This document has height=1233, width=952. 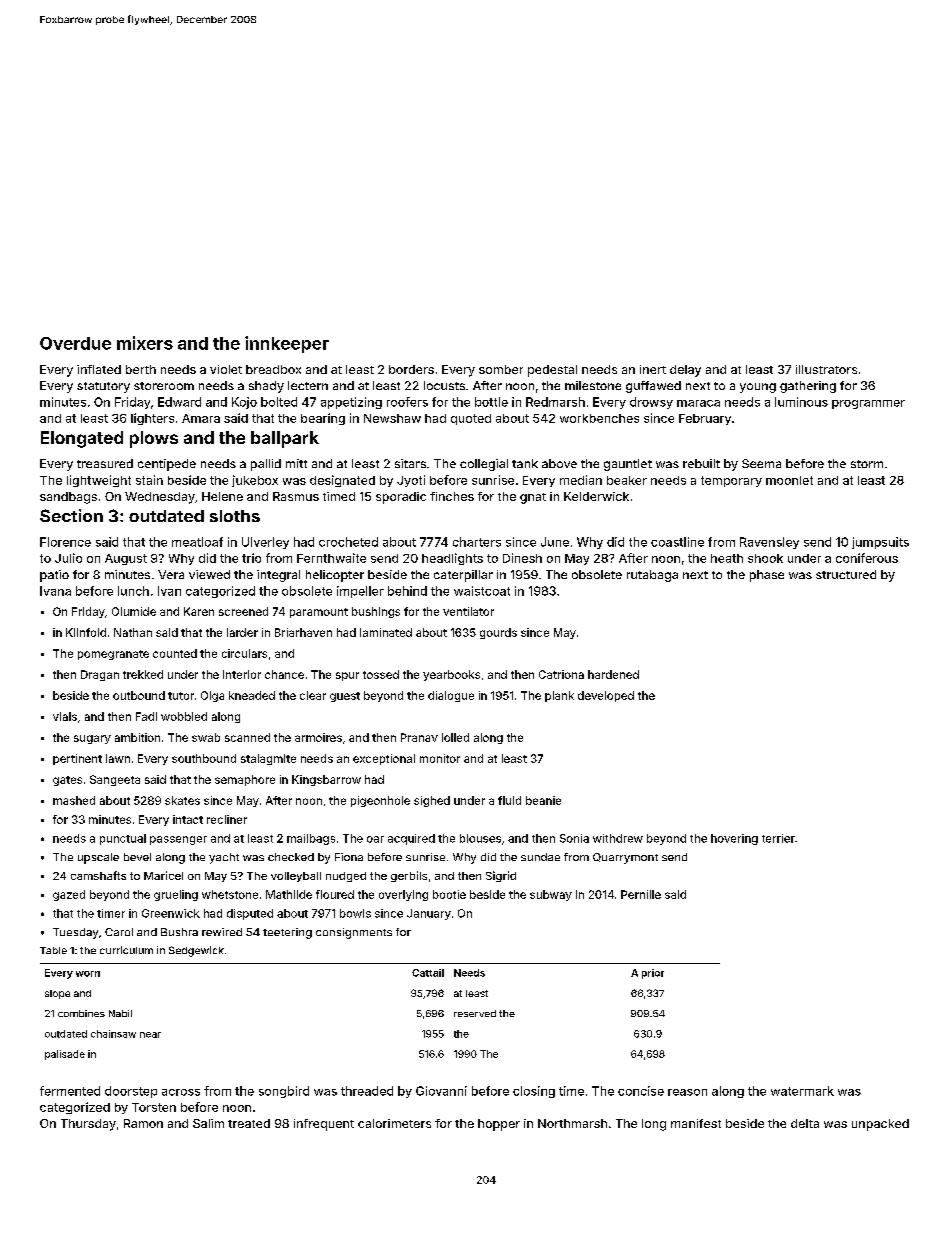 What do you see at coordinates (653, 974) in the document?
I see `prior` at bounding box center [653, 974].
